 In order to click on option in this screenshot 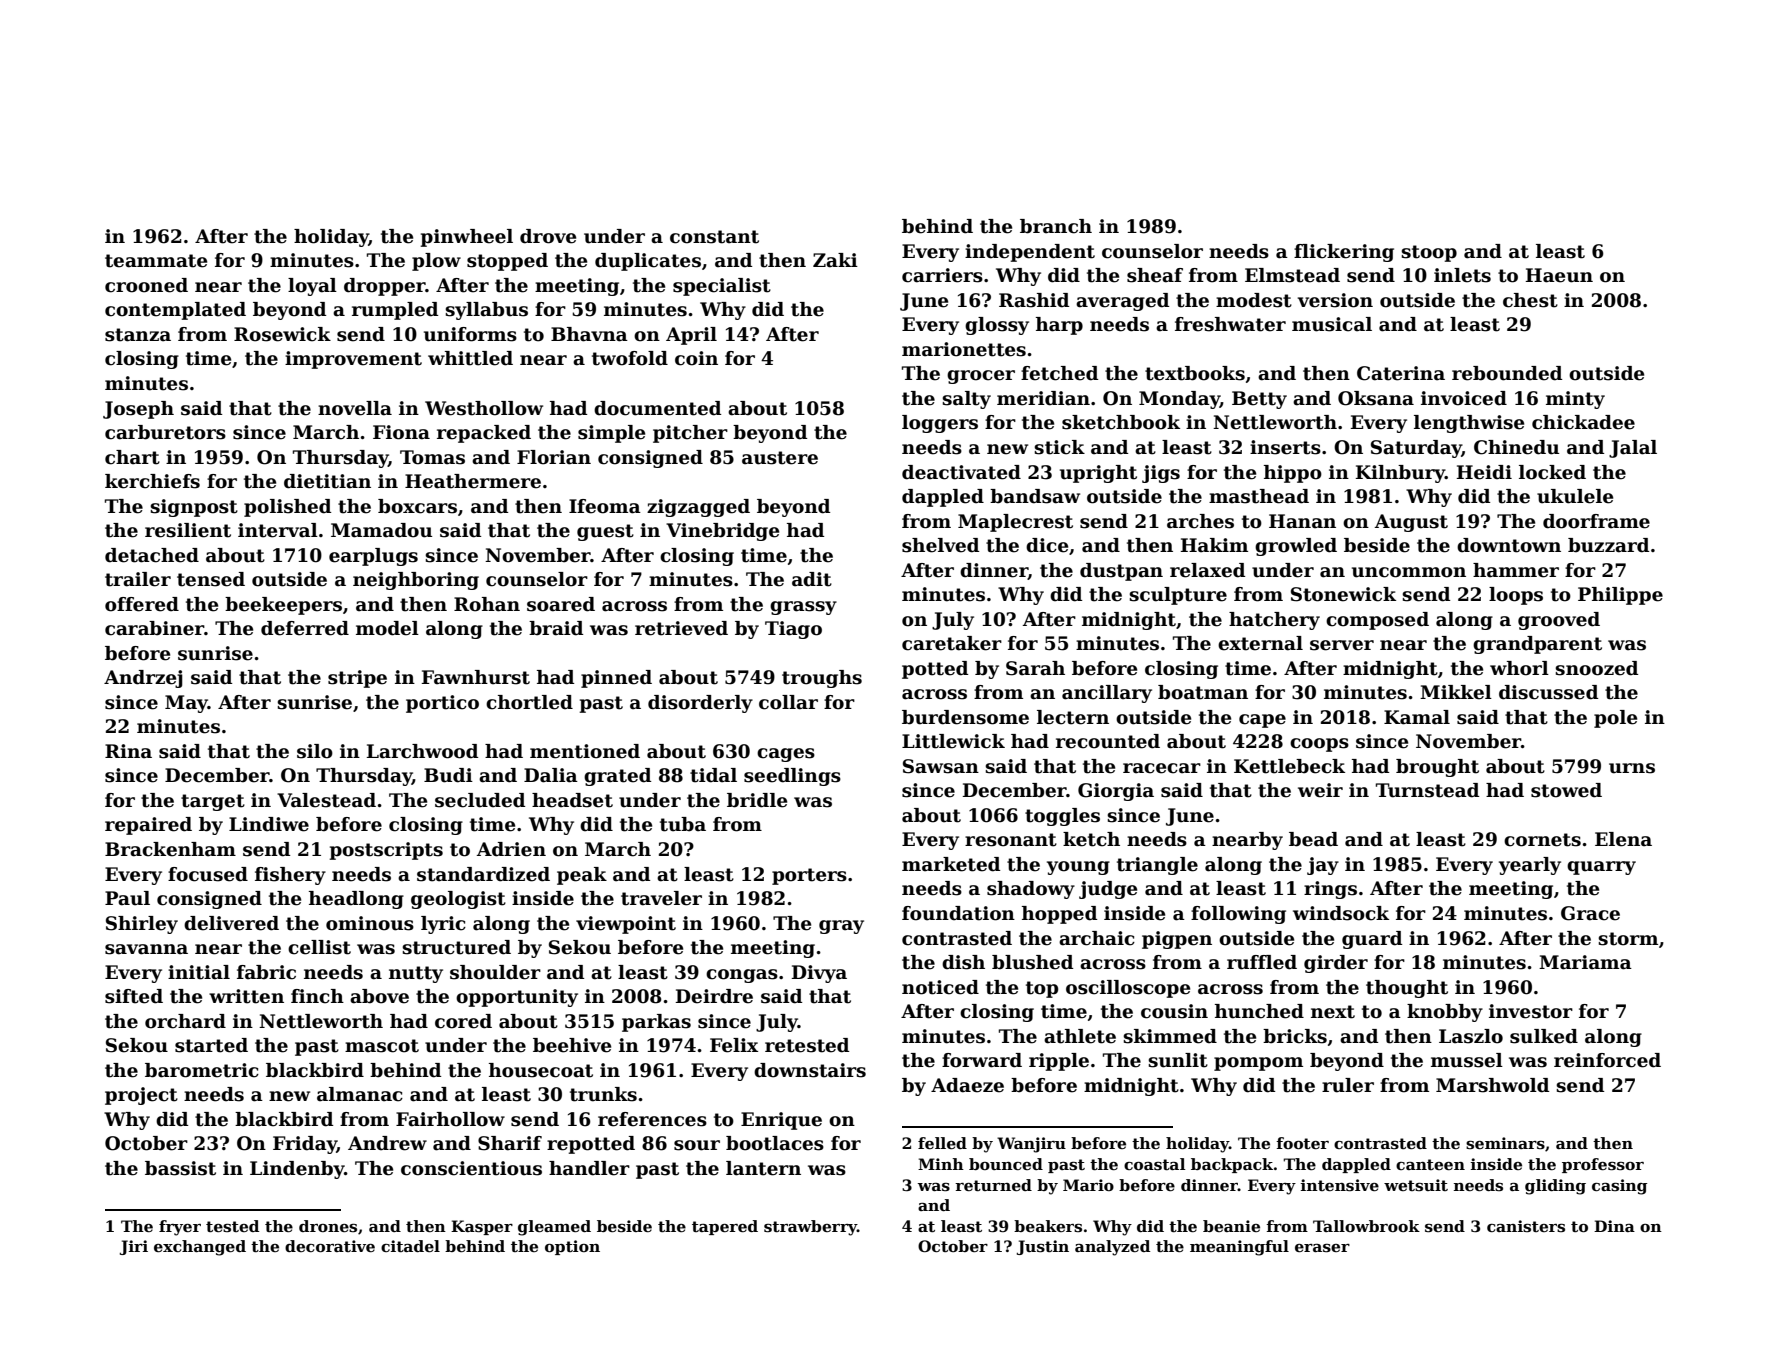, I will do `click(572, 1247)`.
